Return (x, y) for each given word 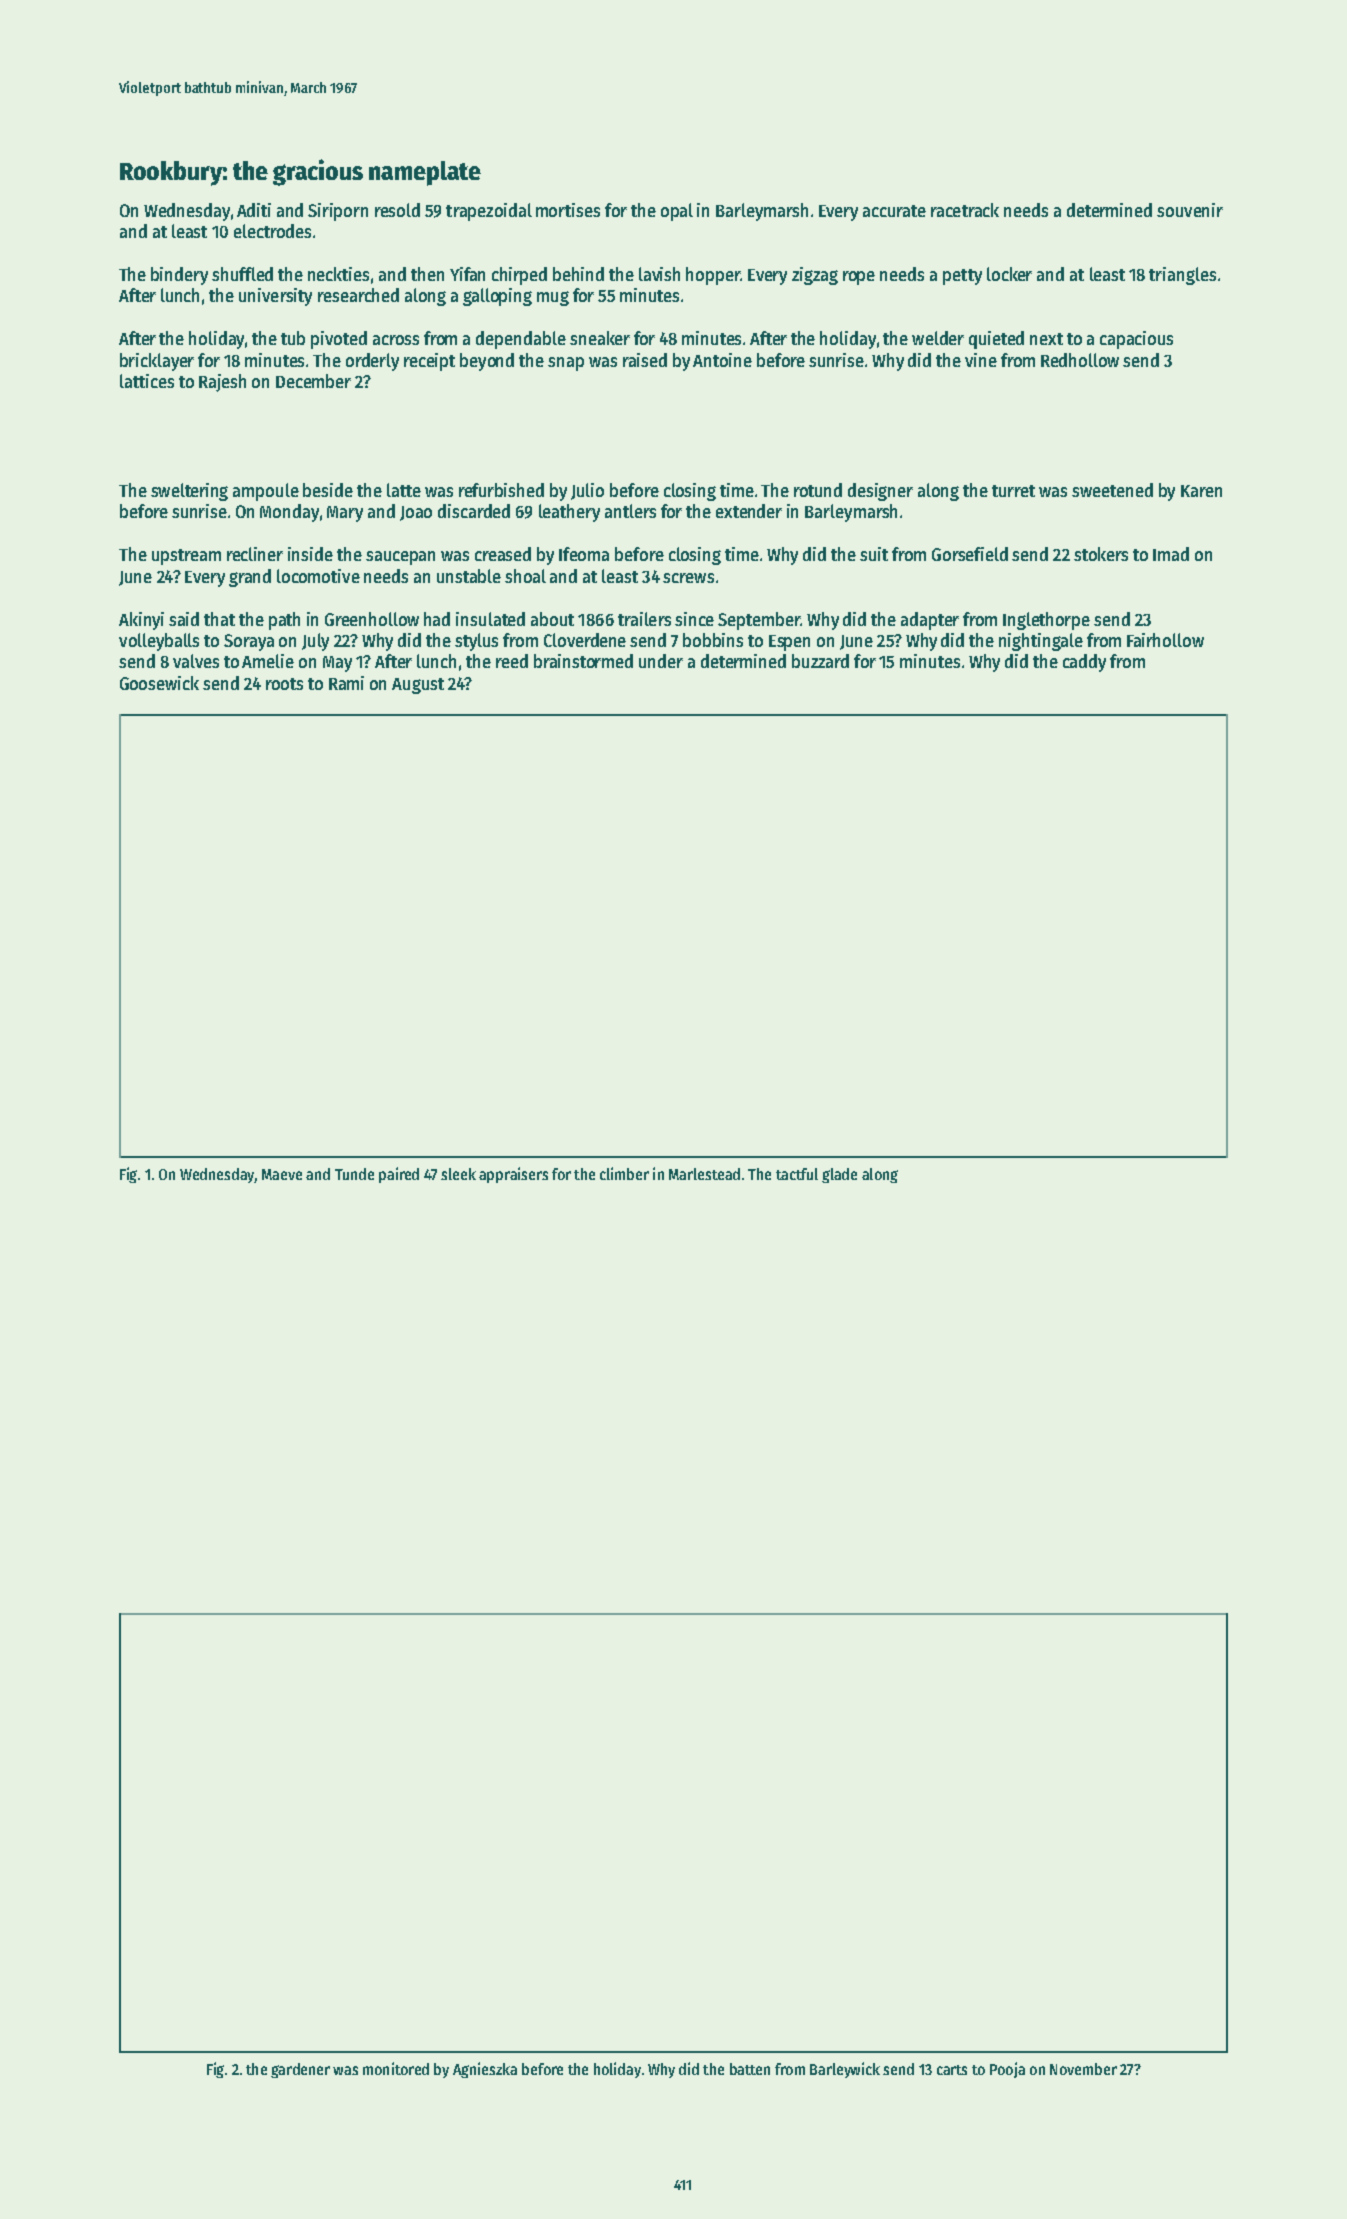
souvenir (1190, 210)
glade (839, 1175)
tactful (797, 1174)
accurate (894, 211)
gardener (300, 2070)
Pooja (1007, 2070)
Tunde (354, 1174)
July (315, 642)
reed (512, 661)
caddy (1084, 663)
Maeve (282, 1174)
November (1083, 2069)
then (427, 274)
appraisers (513, 1175)
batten (750, 2069)
